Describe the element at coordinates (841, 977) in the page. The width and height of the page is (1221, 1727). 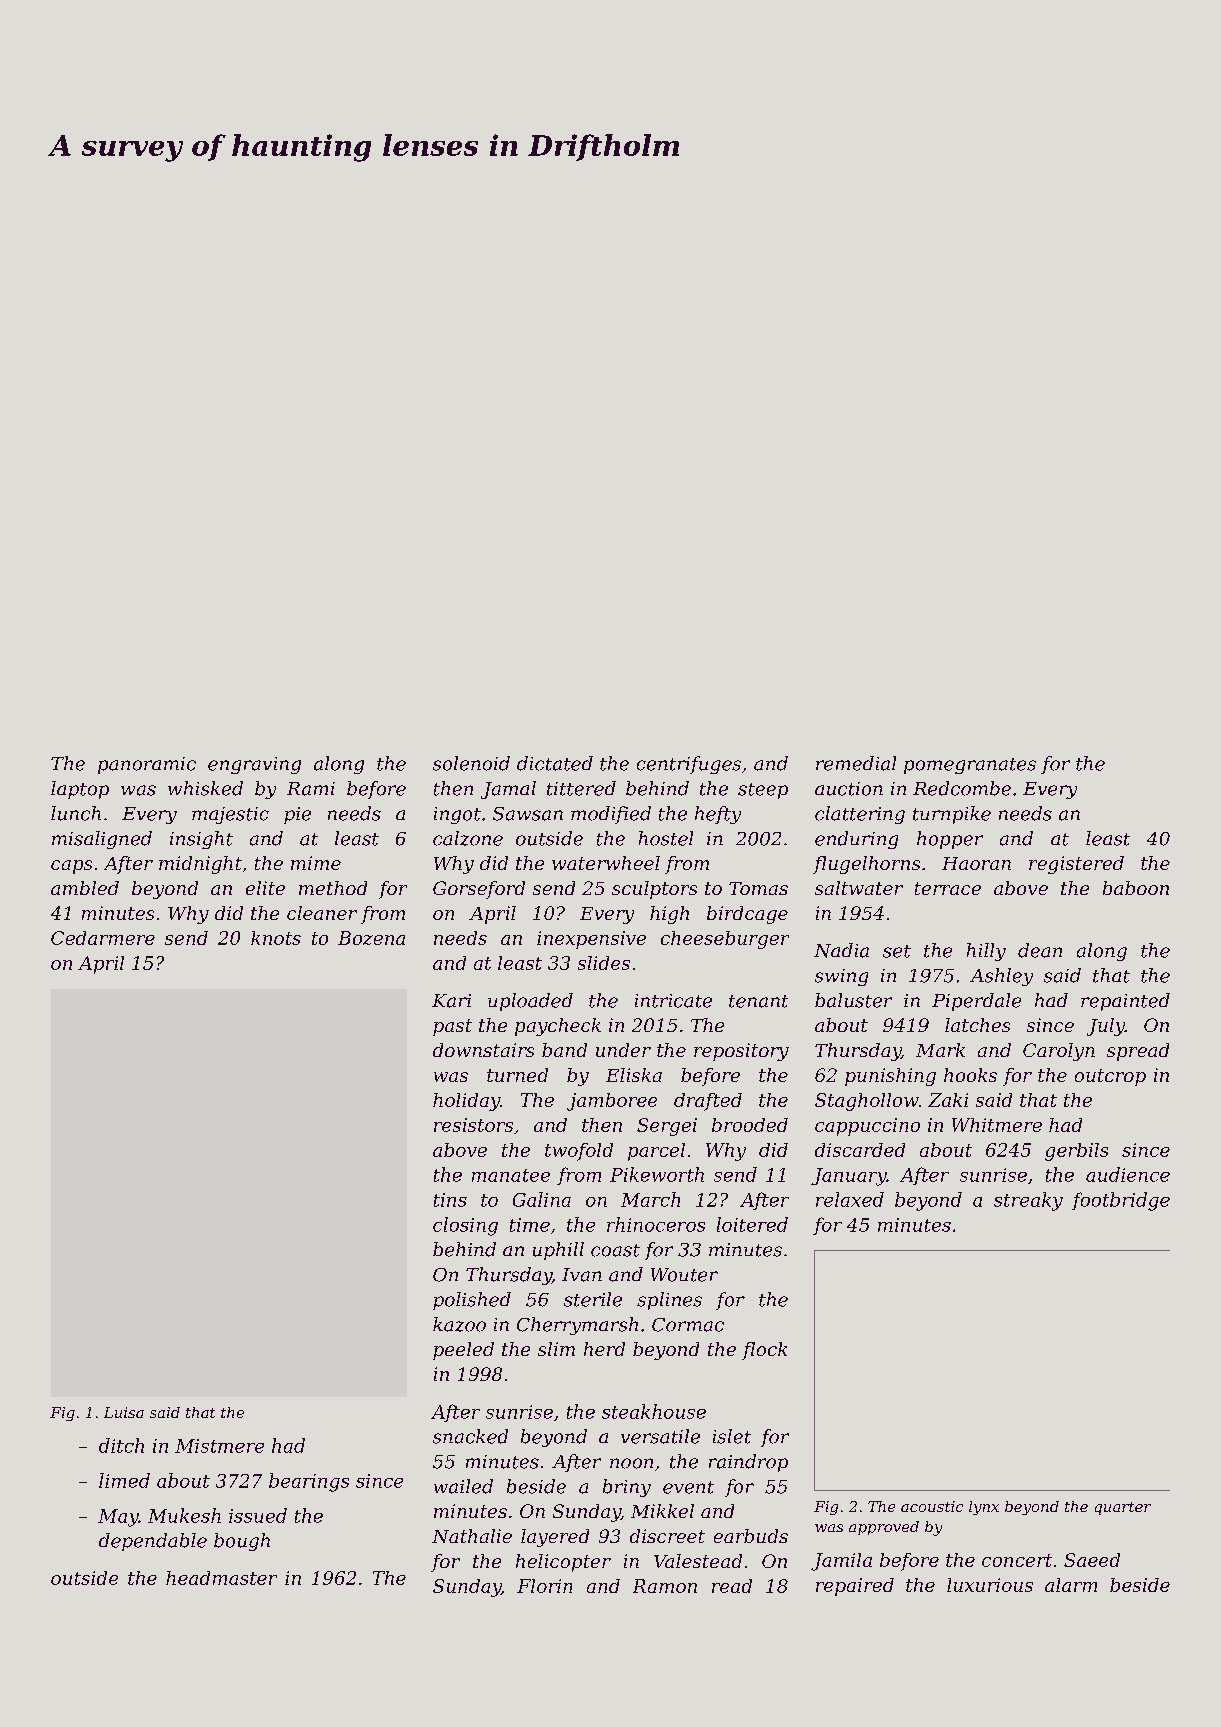
I see `swing` at that location.
